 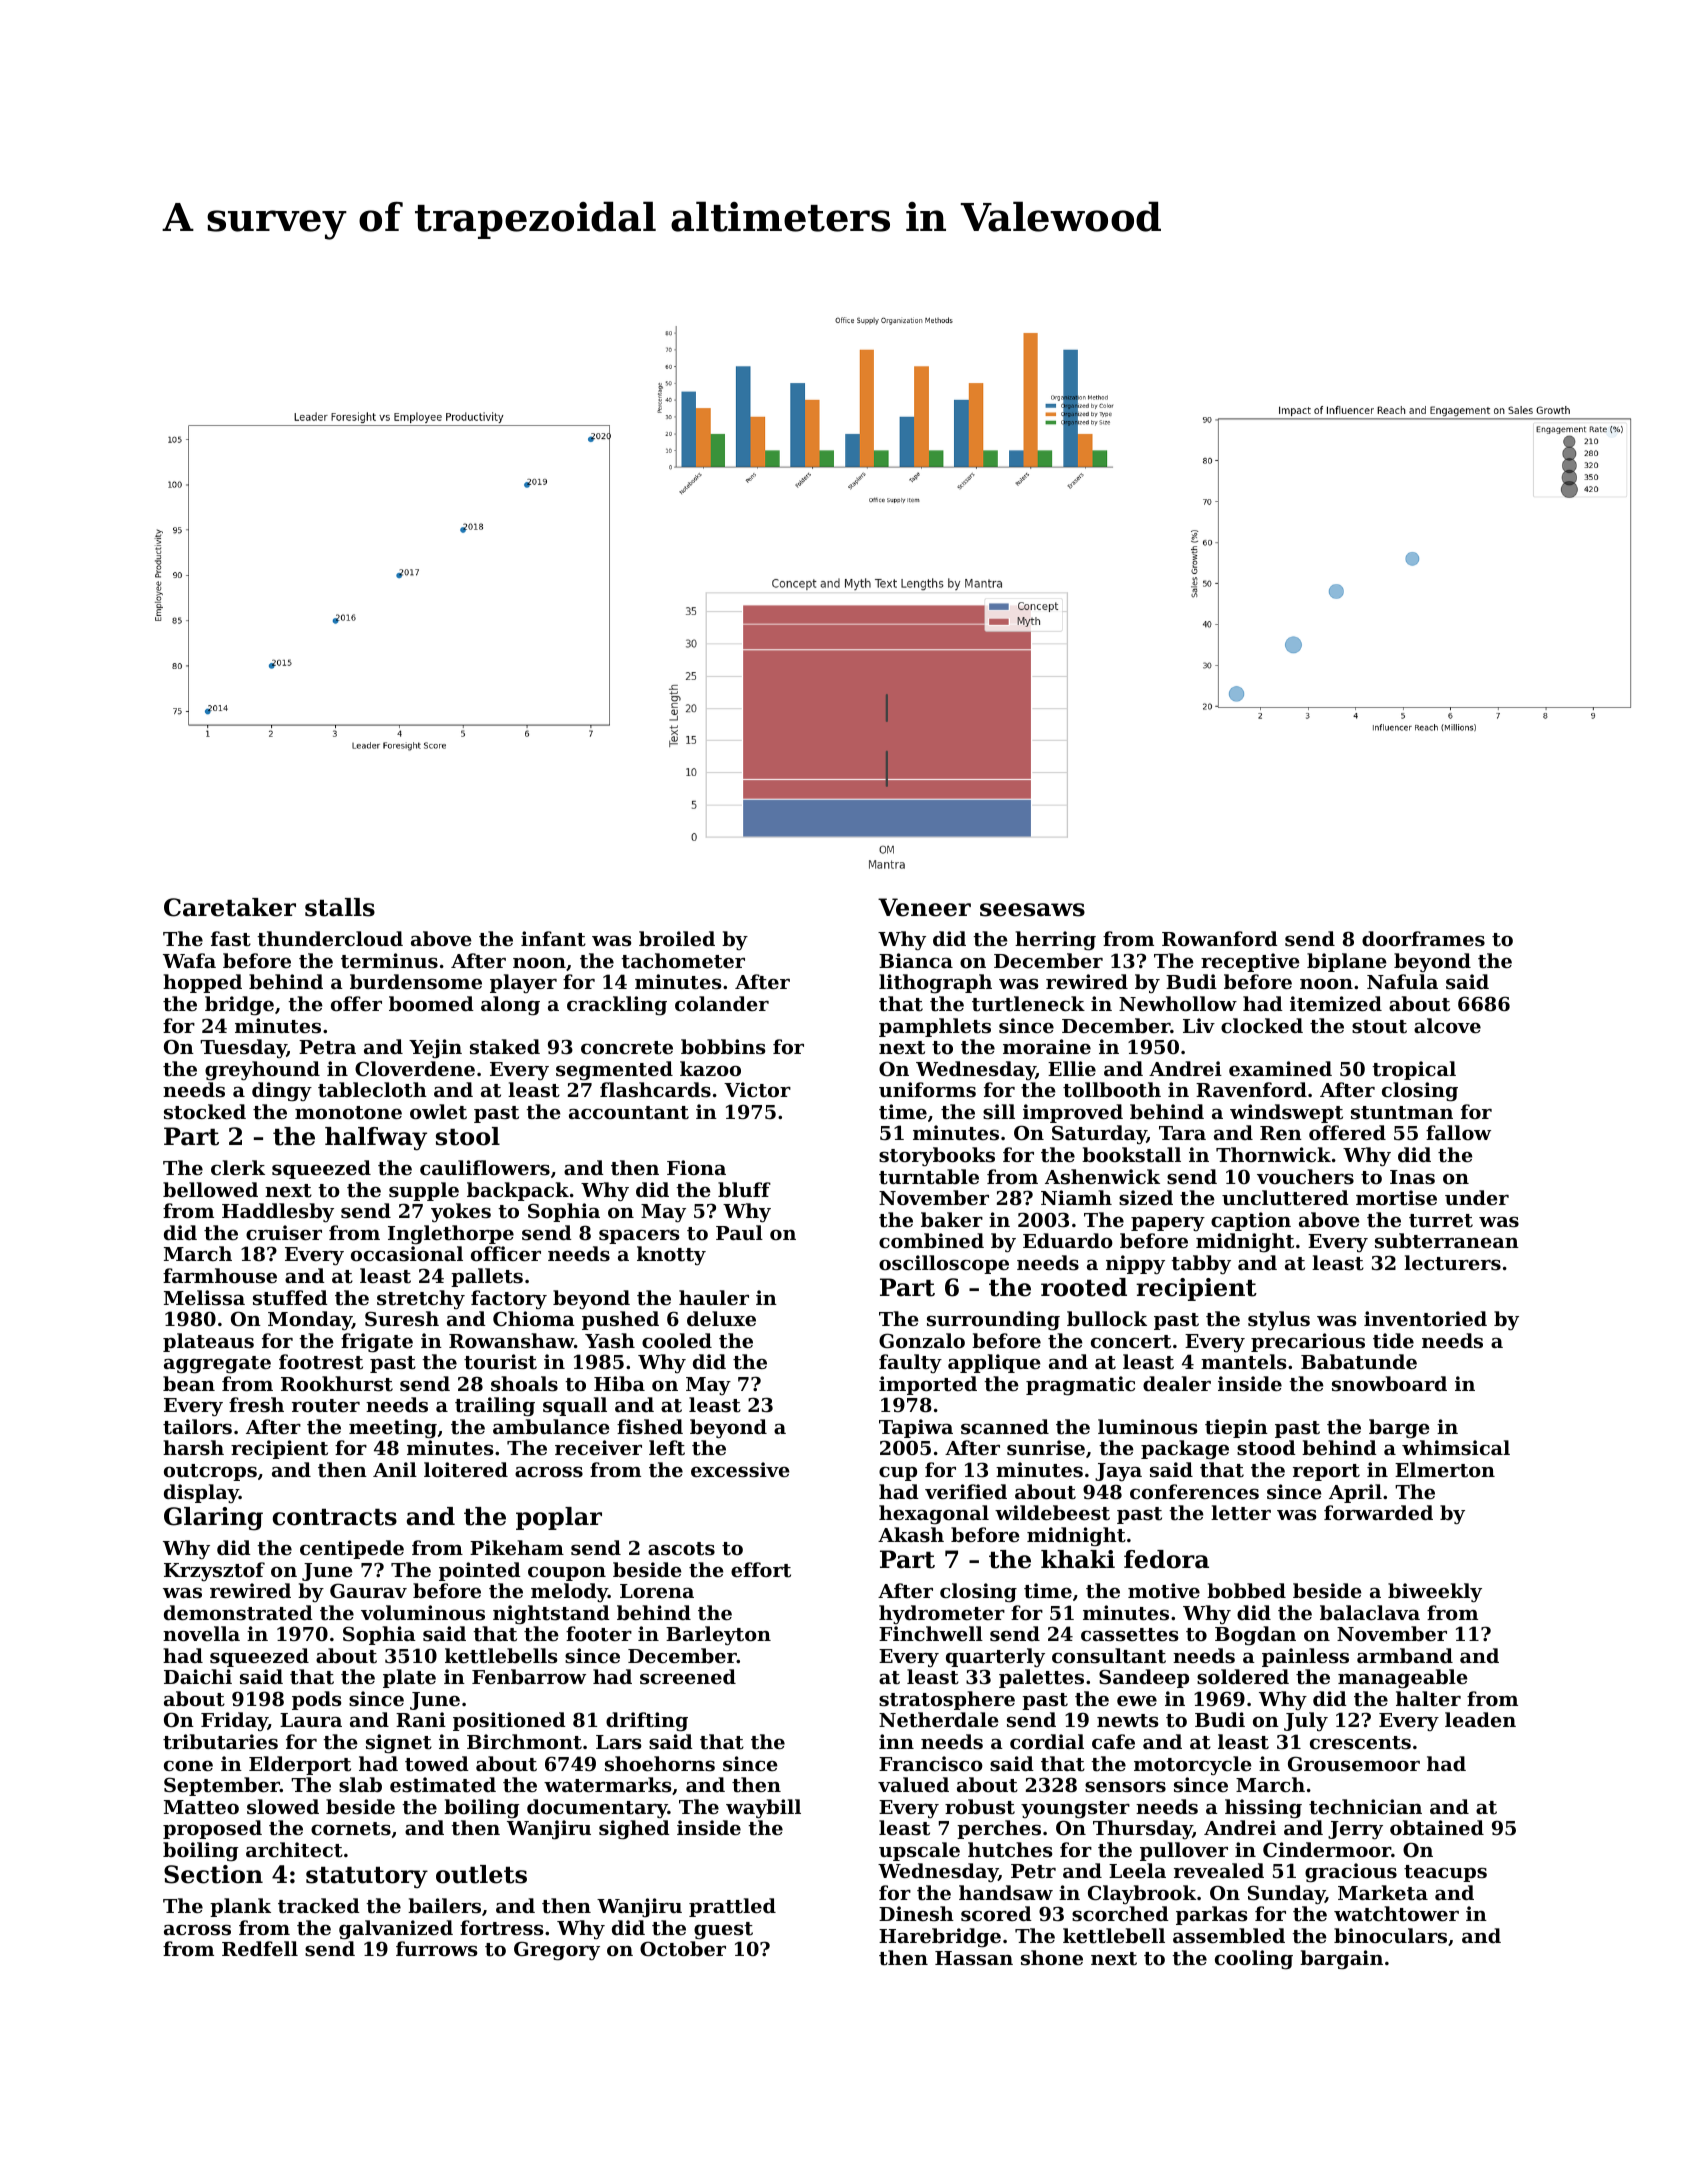 I want to click on stalls, so click(x=340, y=907).
